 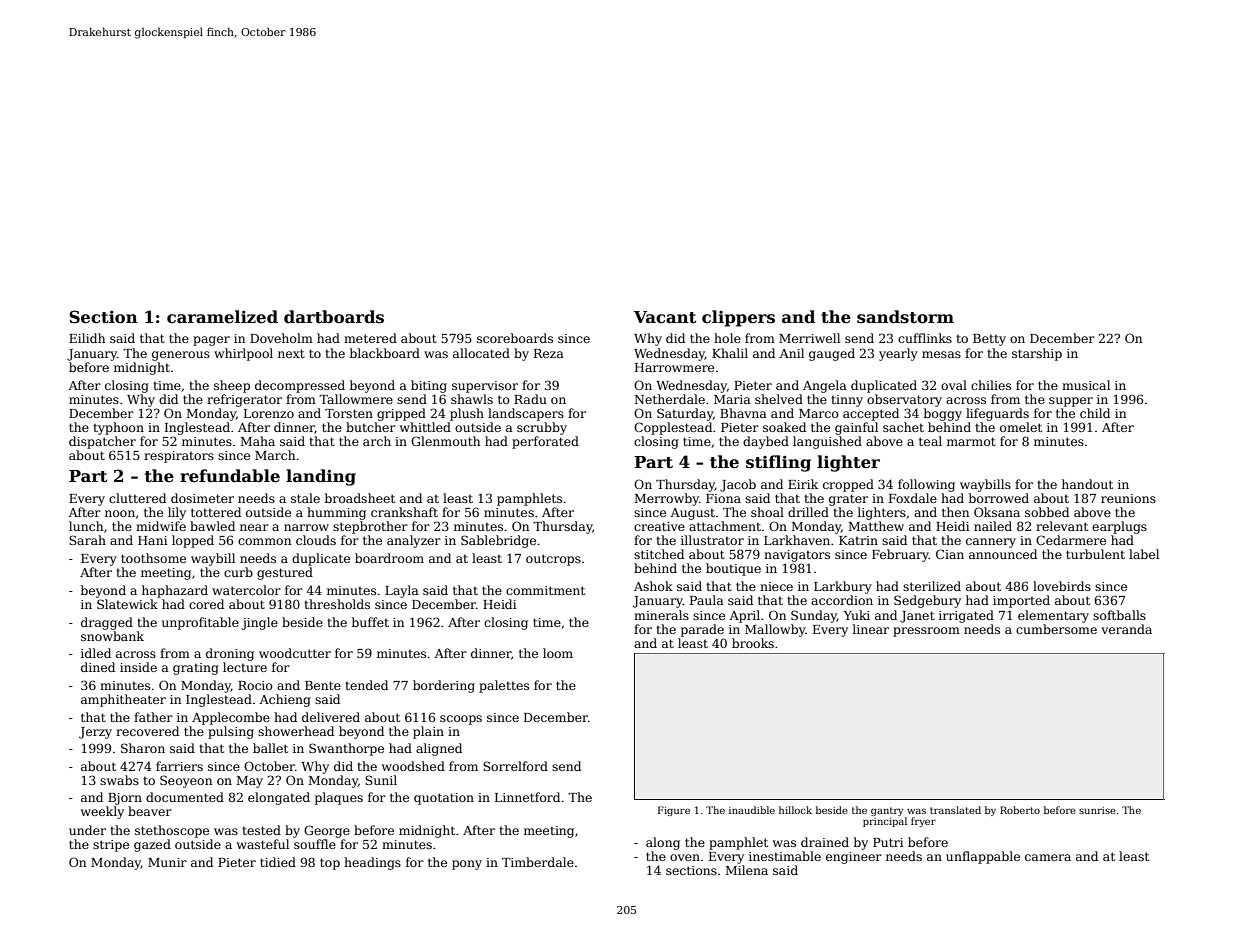 What do you see at coordinates (753, 643) in the screenshot?
I see `brooks` at bounding box center [753, 643].
